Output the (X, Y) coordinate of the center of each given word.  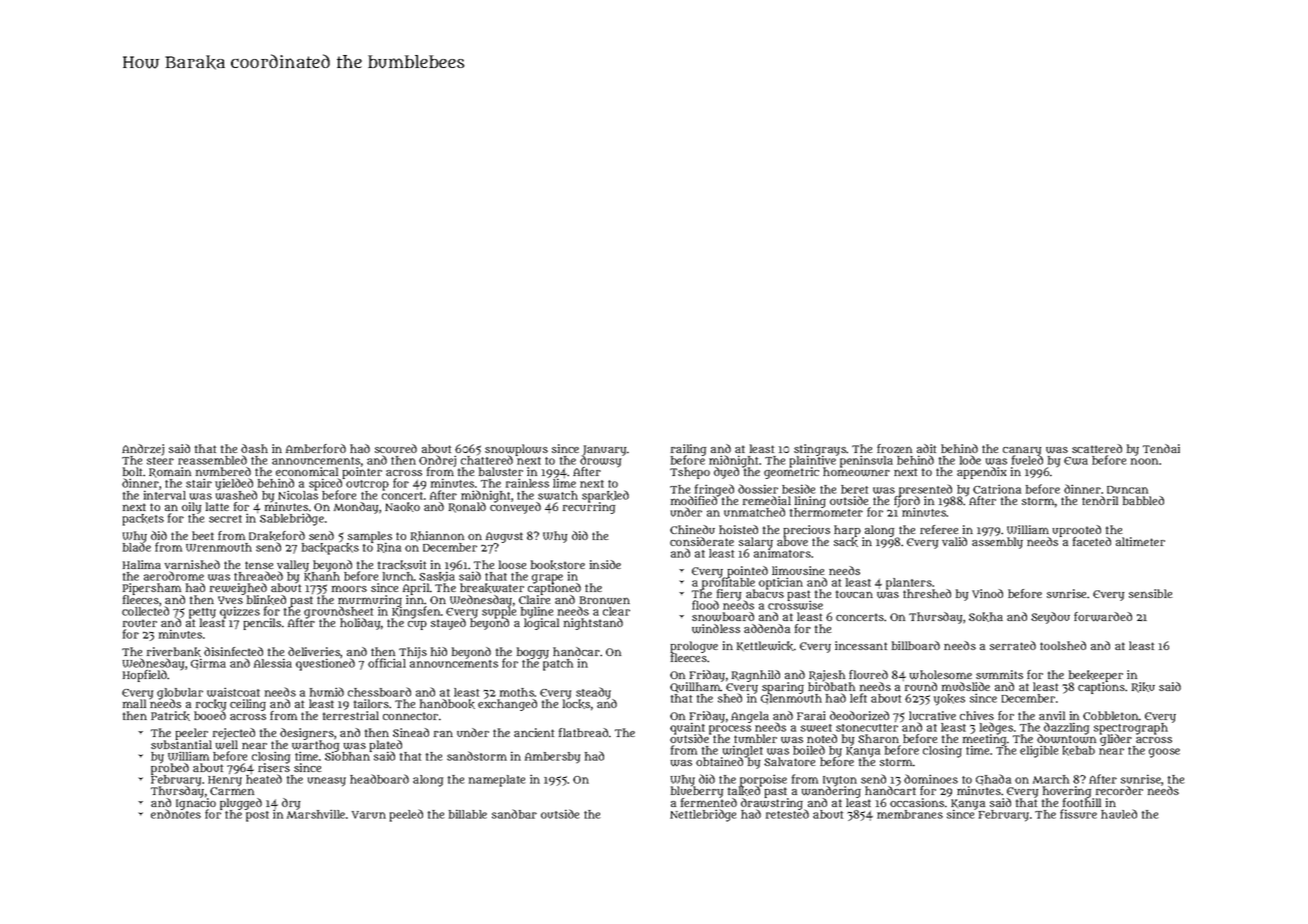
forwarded (1103, 617)
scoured (396, 448)
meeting (984, 740)
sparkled (605, 496)
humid (327, 692)
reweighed (238, 589)
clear (616, 611)
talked (744, 791)
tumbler (755, 738)
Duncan (1127, 490)
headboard (379, 779)
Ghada (993, 779)
